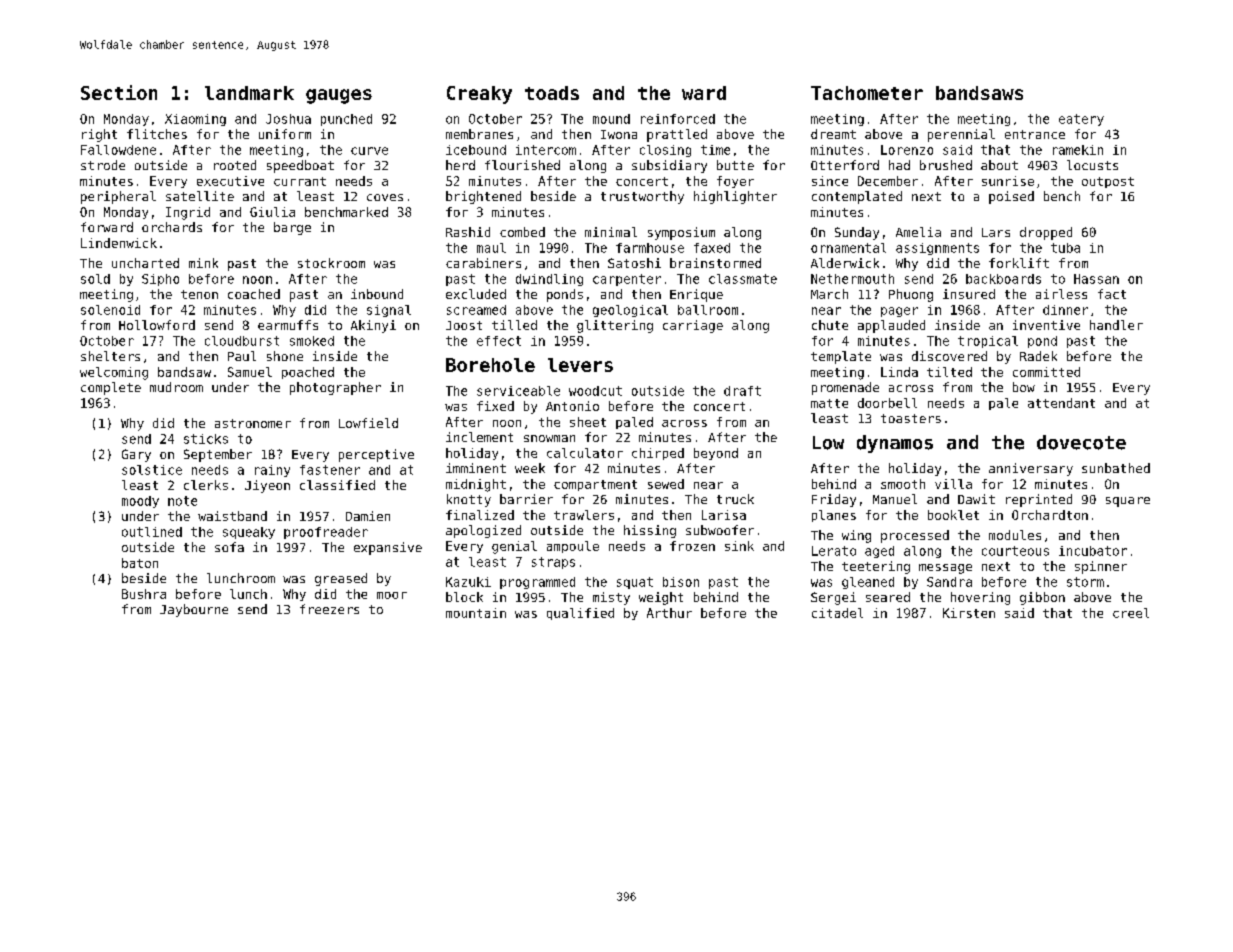  Describe the element at coordinates (476, 613) in the screenshot. I see `mountain` at that location.
